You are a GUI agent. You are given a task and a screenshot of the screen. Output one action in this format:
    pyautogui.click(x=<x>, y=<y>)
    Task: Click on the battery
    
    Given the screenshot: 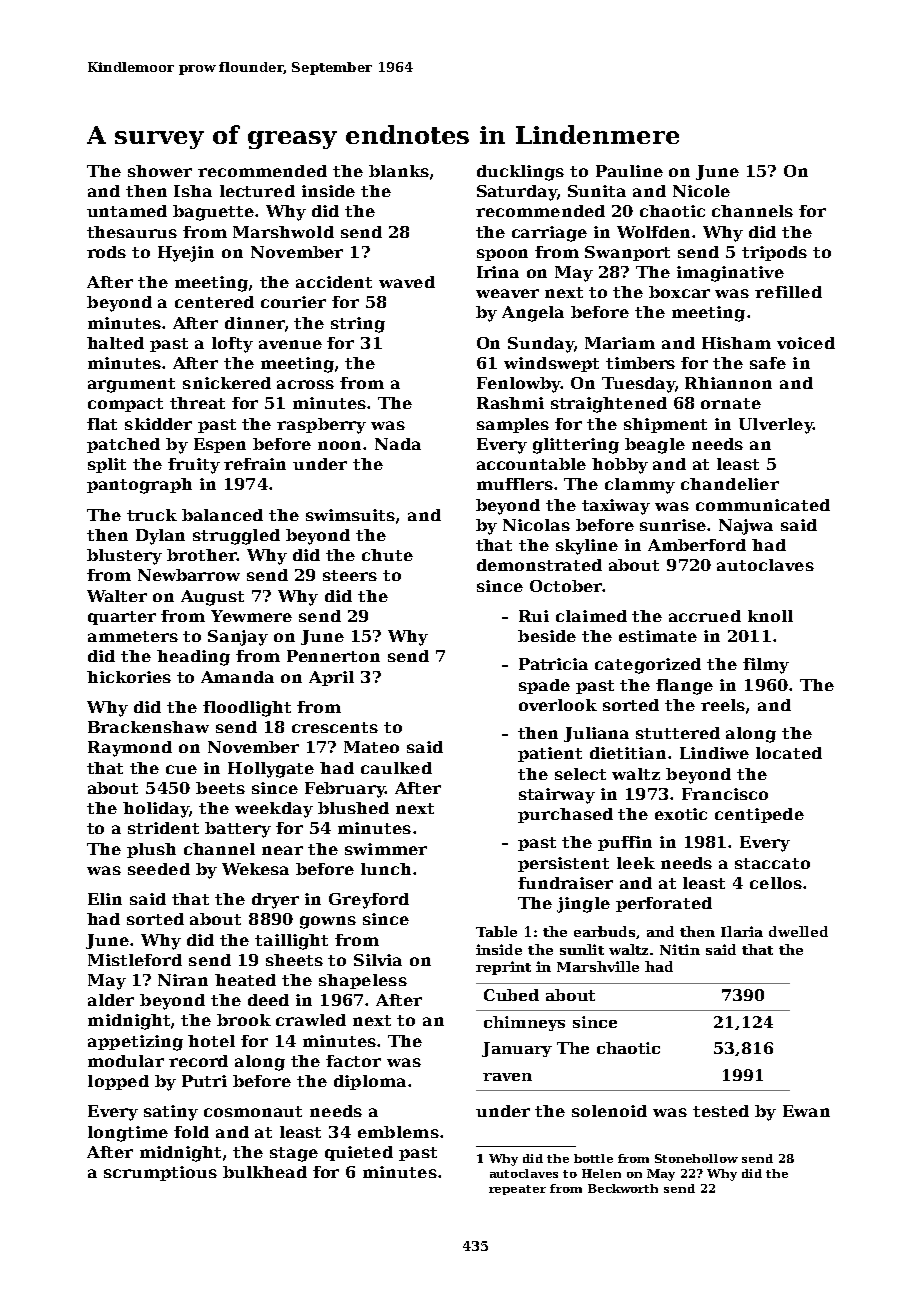 What is the action you would take?
    pyautogui.click(x=238, y=830)
